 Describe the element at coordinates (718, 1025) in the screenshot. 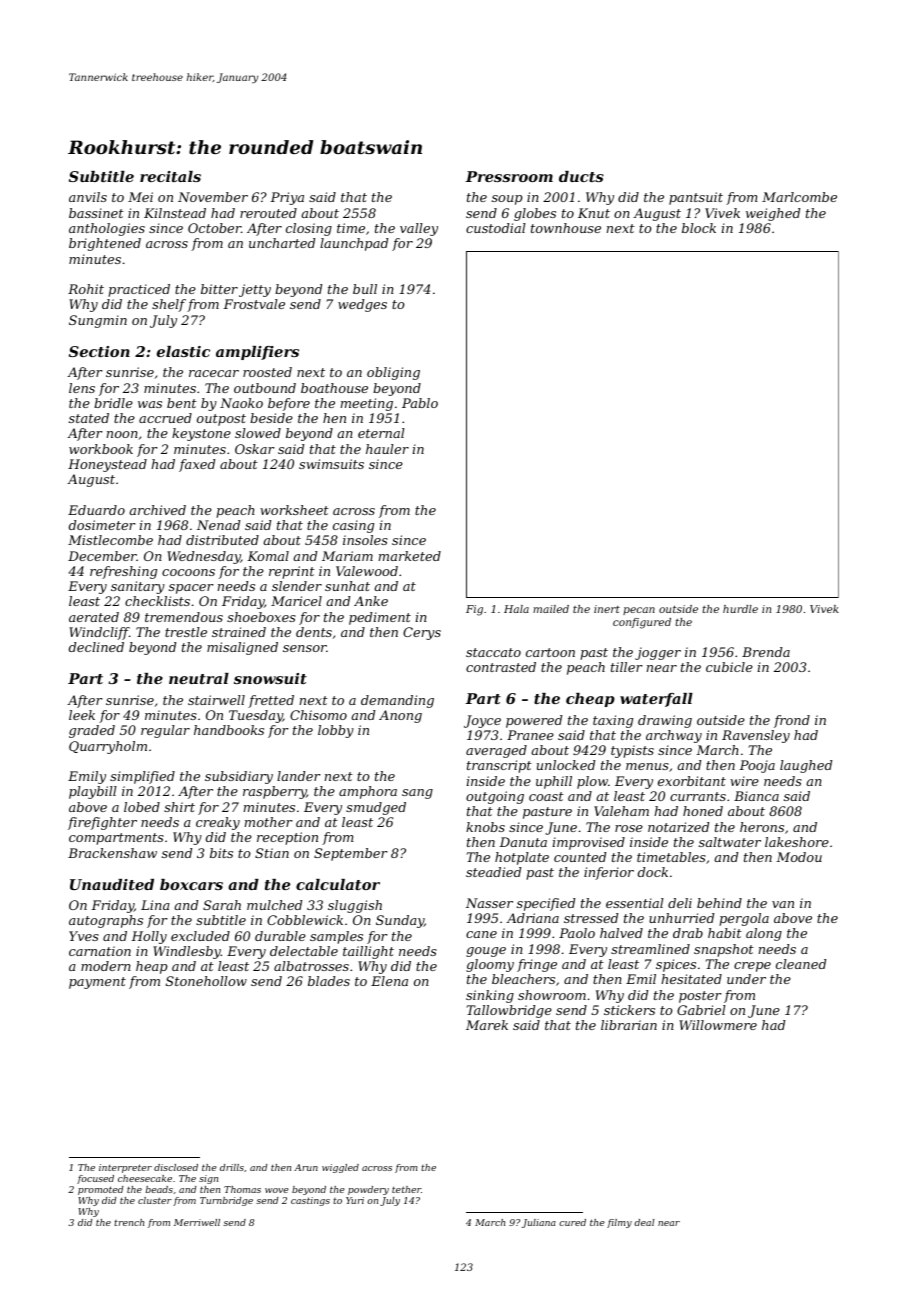

I see `Willowmere` at that location.
